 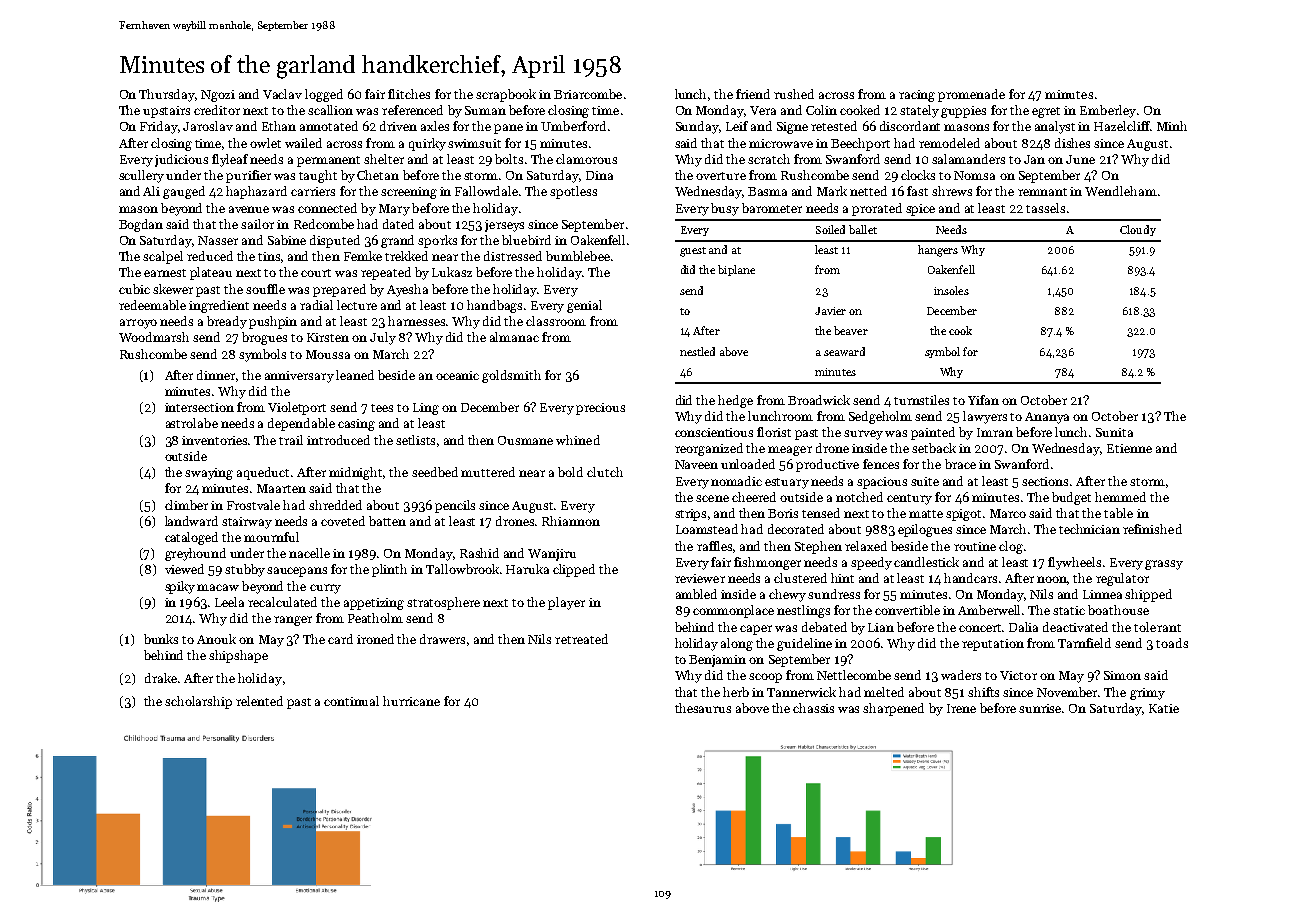 I want to click on chassis, so click(x=813, y=708).
